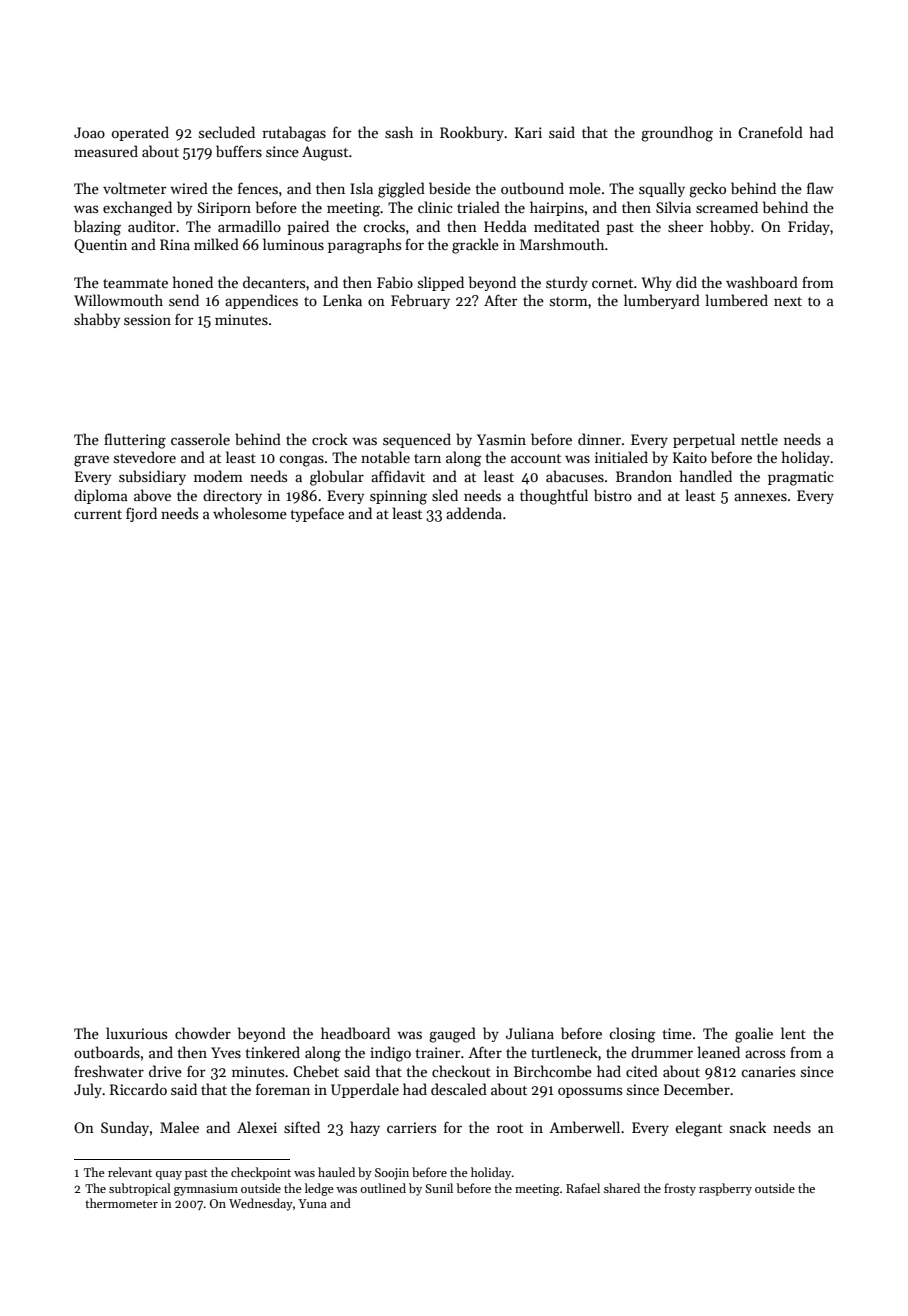  What do you see at coordinates (633, 1035) in the page?
I see `closing` at bounding box center [633, 1035].
